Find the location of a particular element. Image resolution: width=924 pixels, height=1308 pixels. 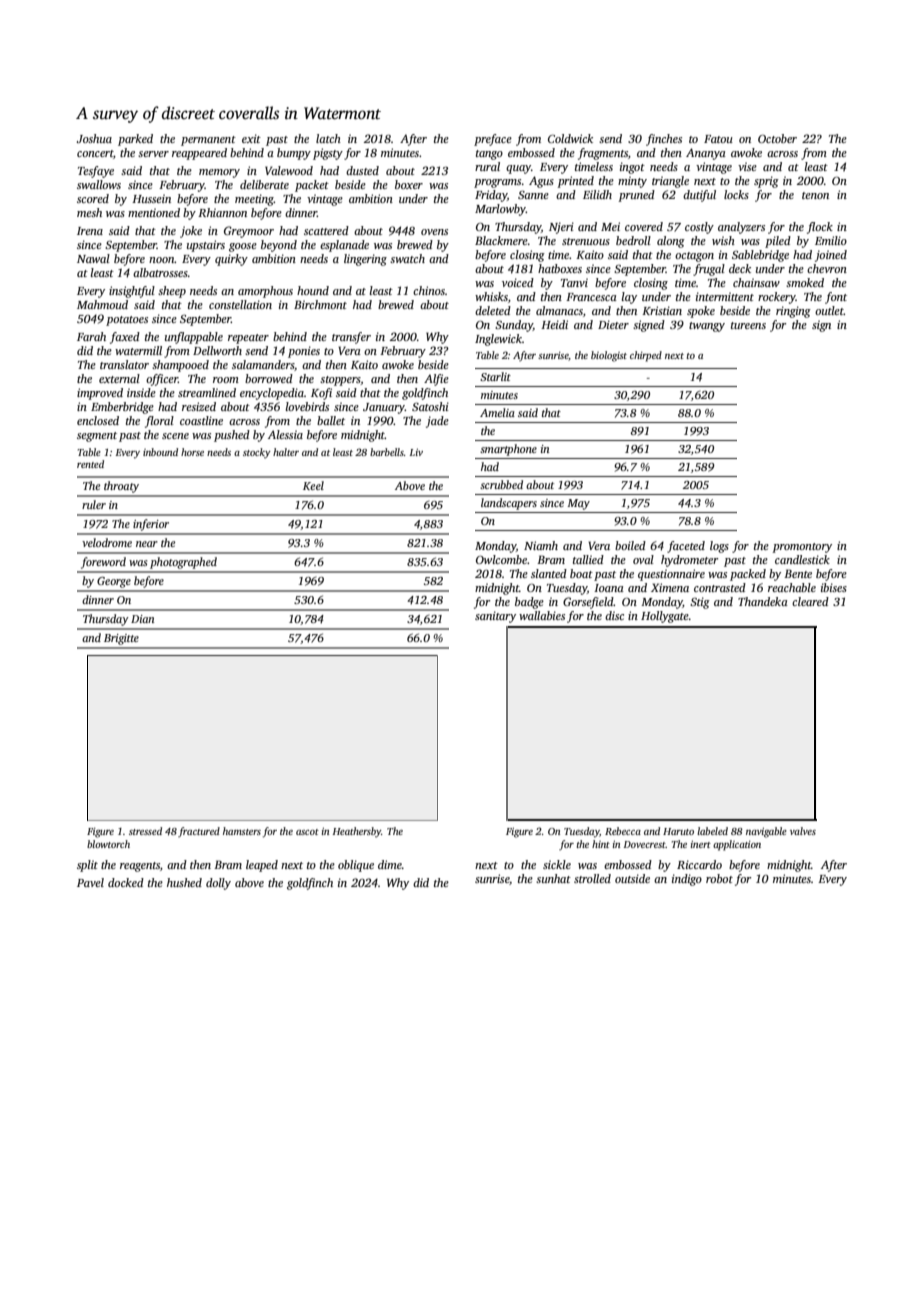

Heathersby is located at coordinates (356, 832).
